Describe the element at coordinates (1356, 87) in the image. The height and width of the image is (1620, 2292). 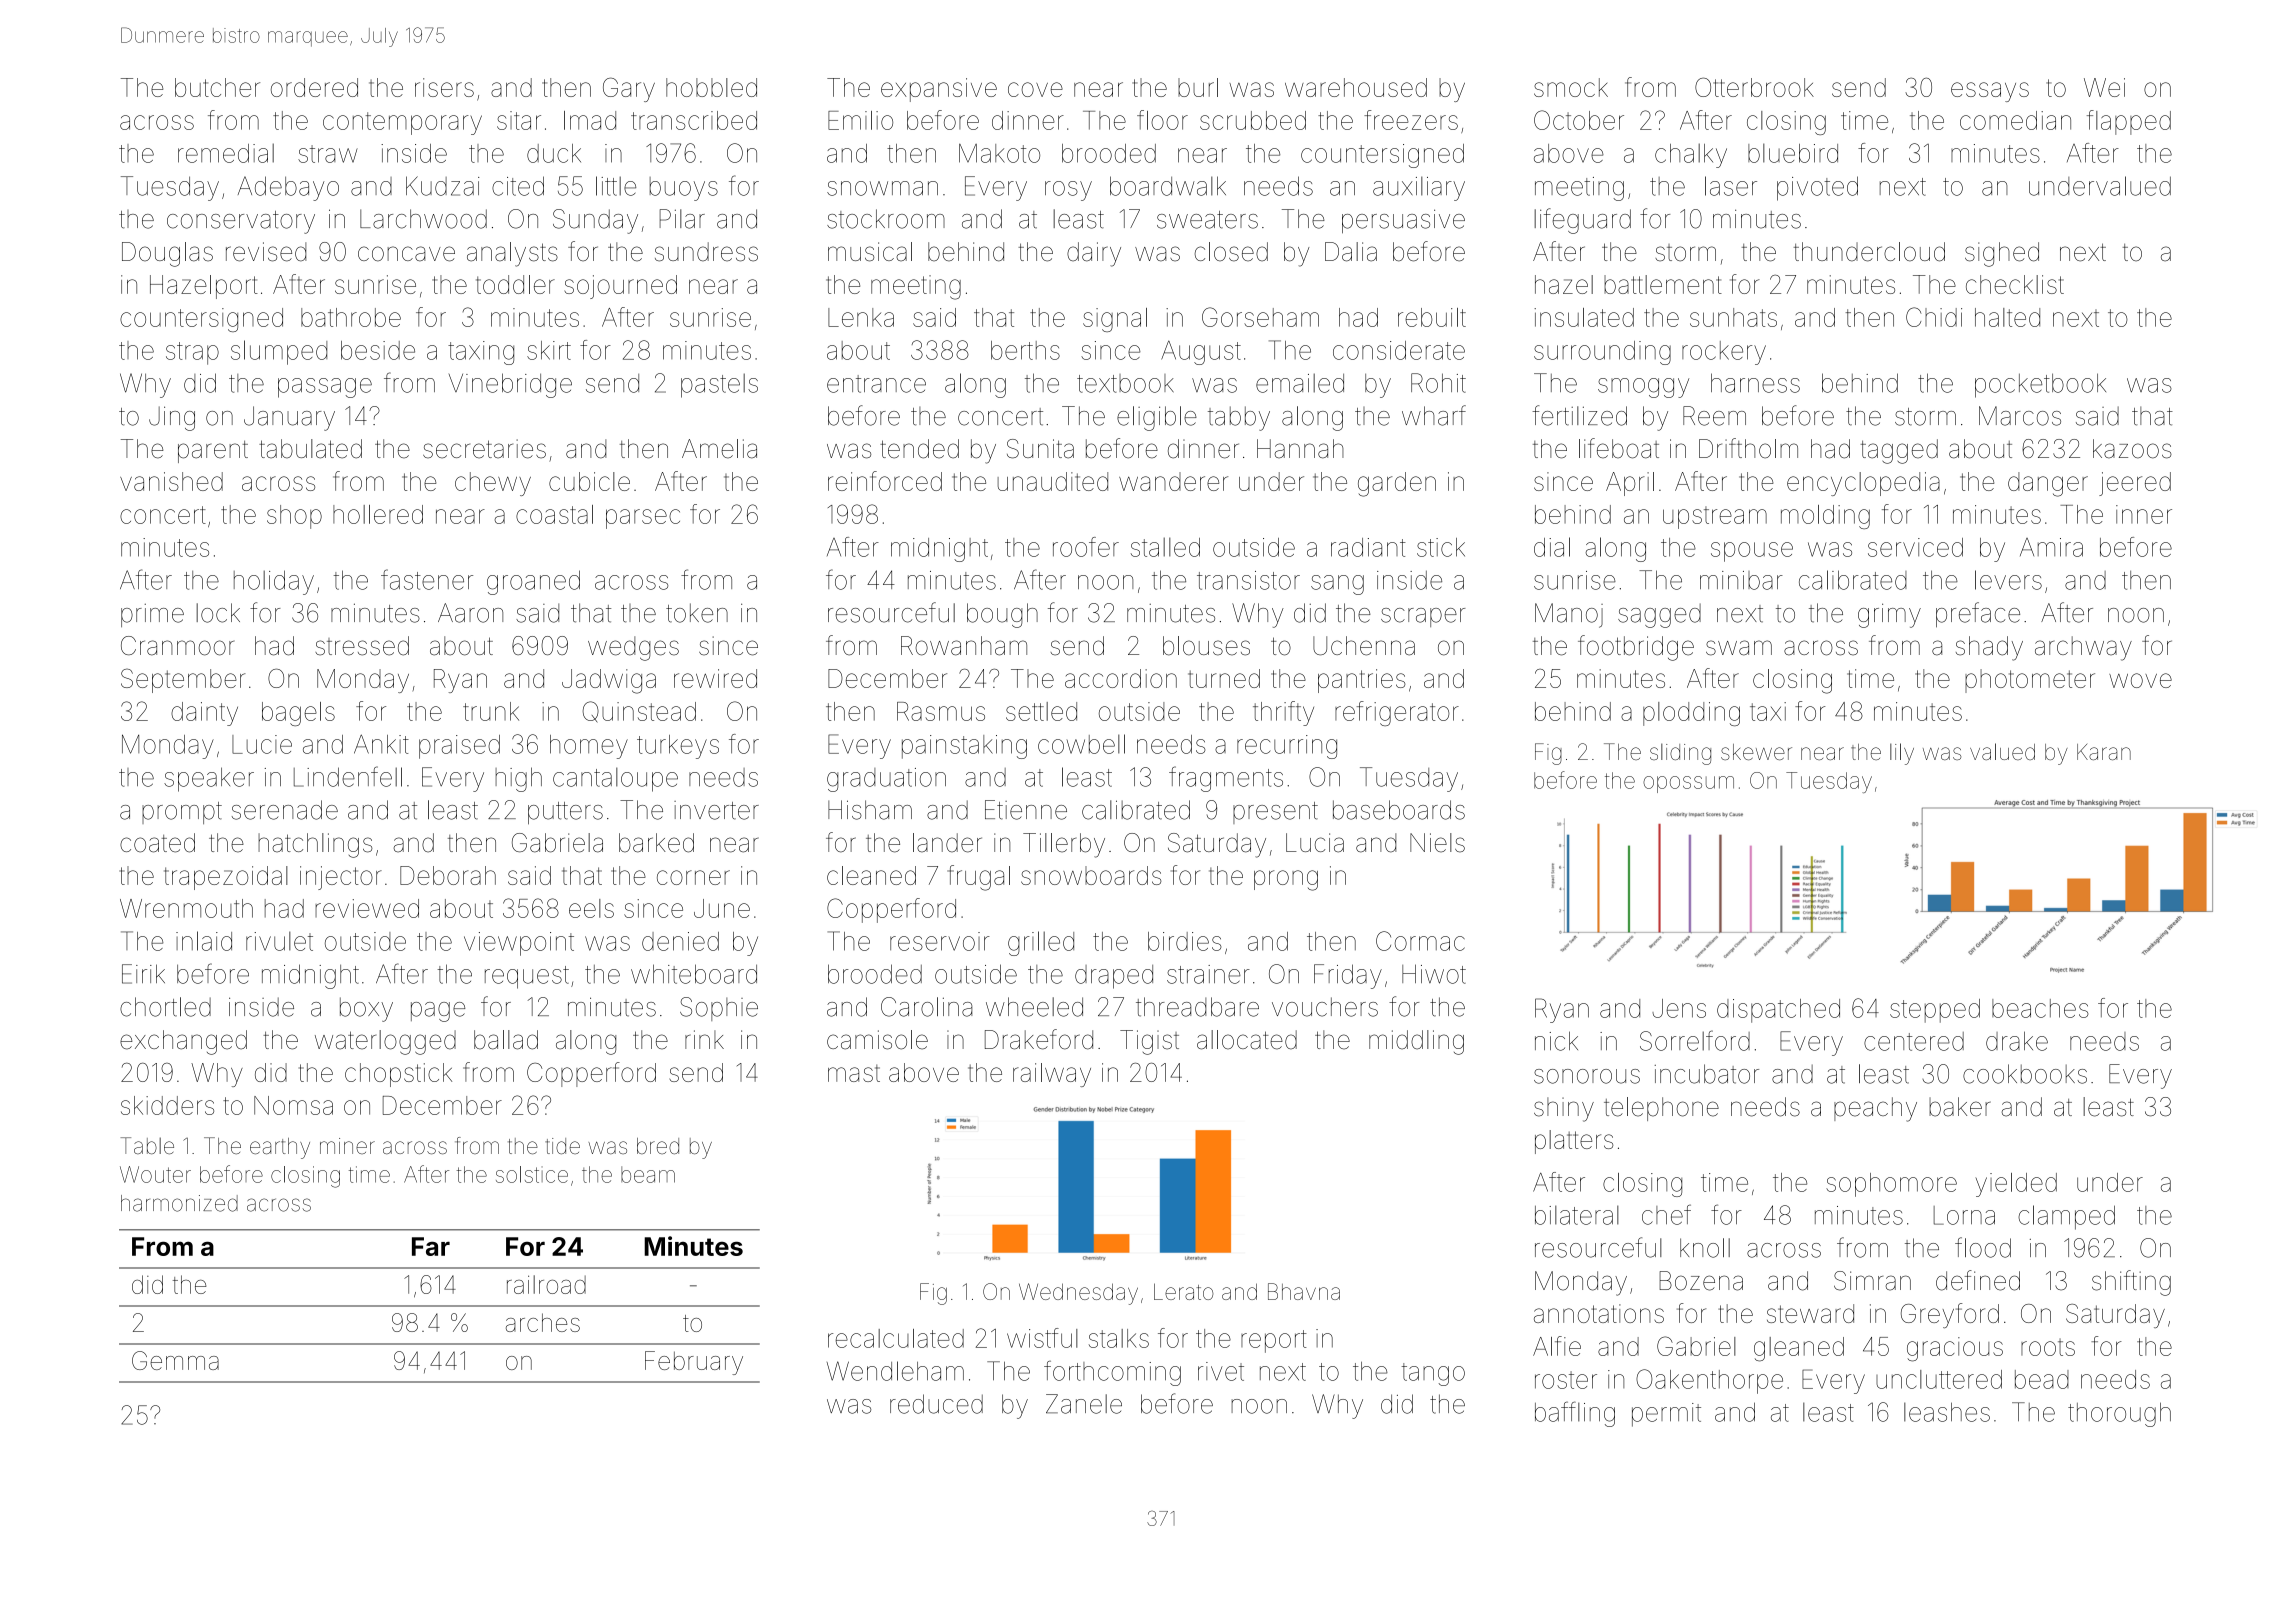
I see `warehoused` at that location.
